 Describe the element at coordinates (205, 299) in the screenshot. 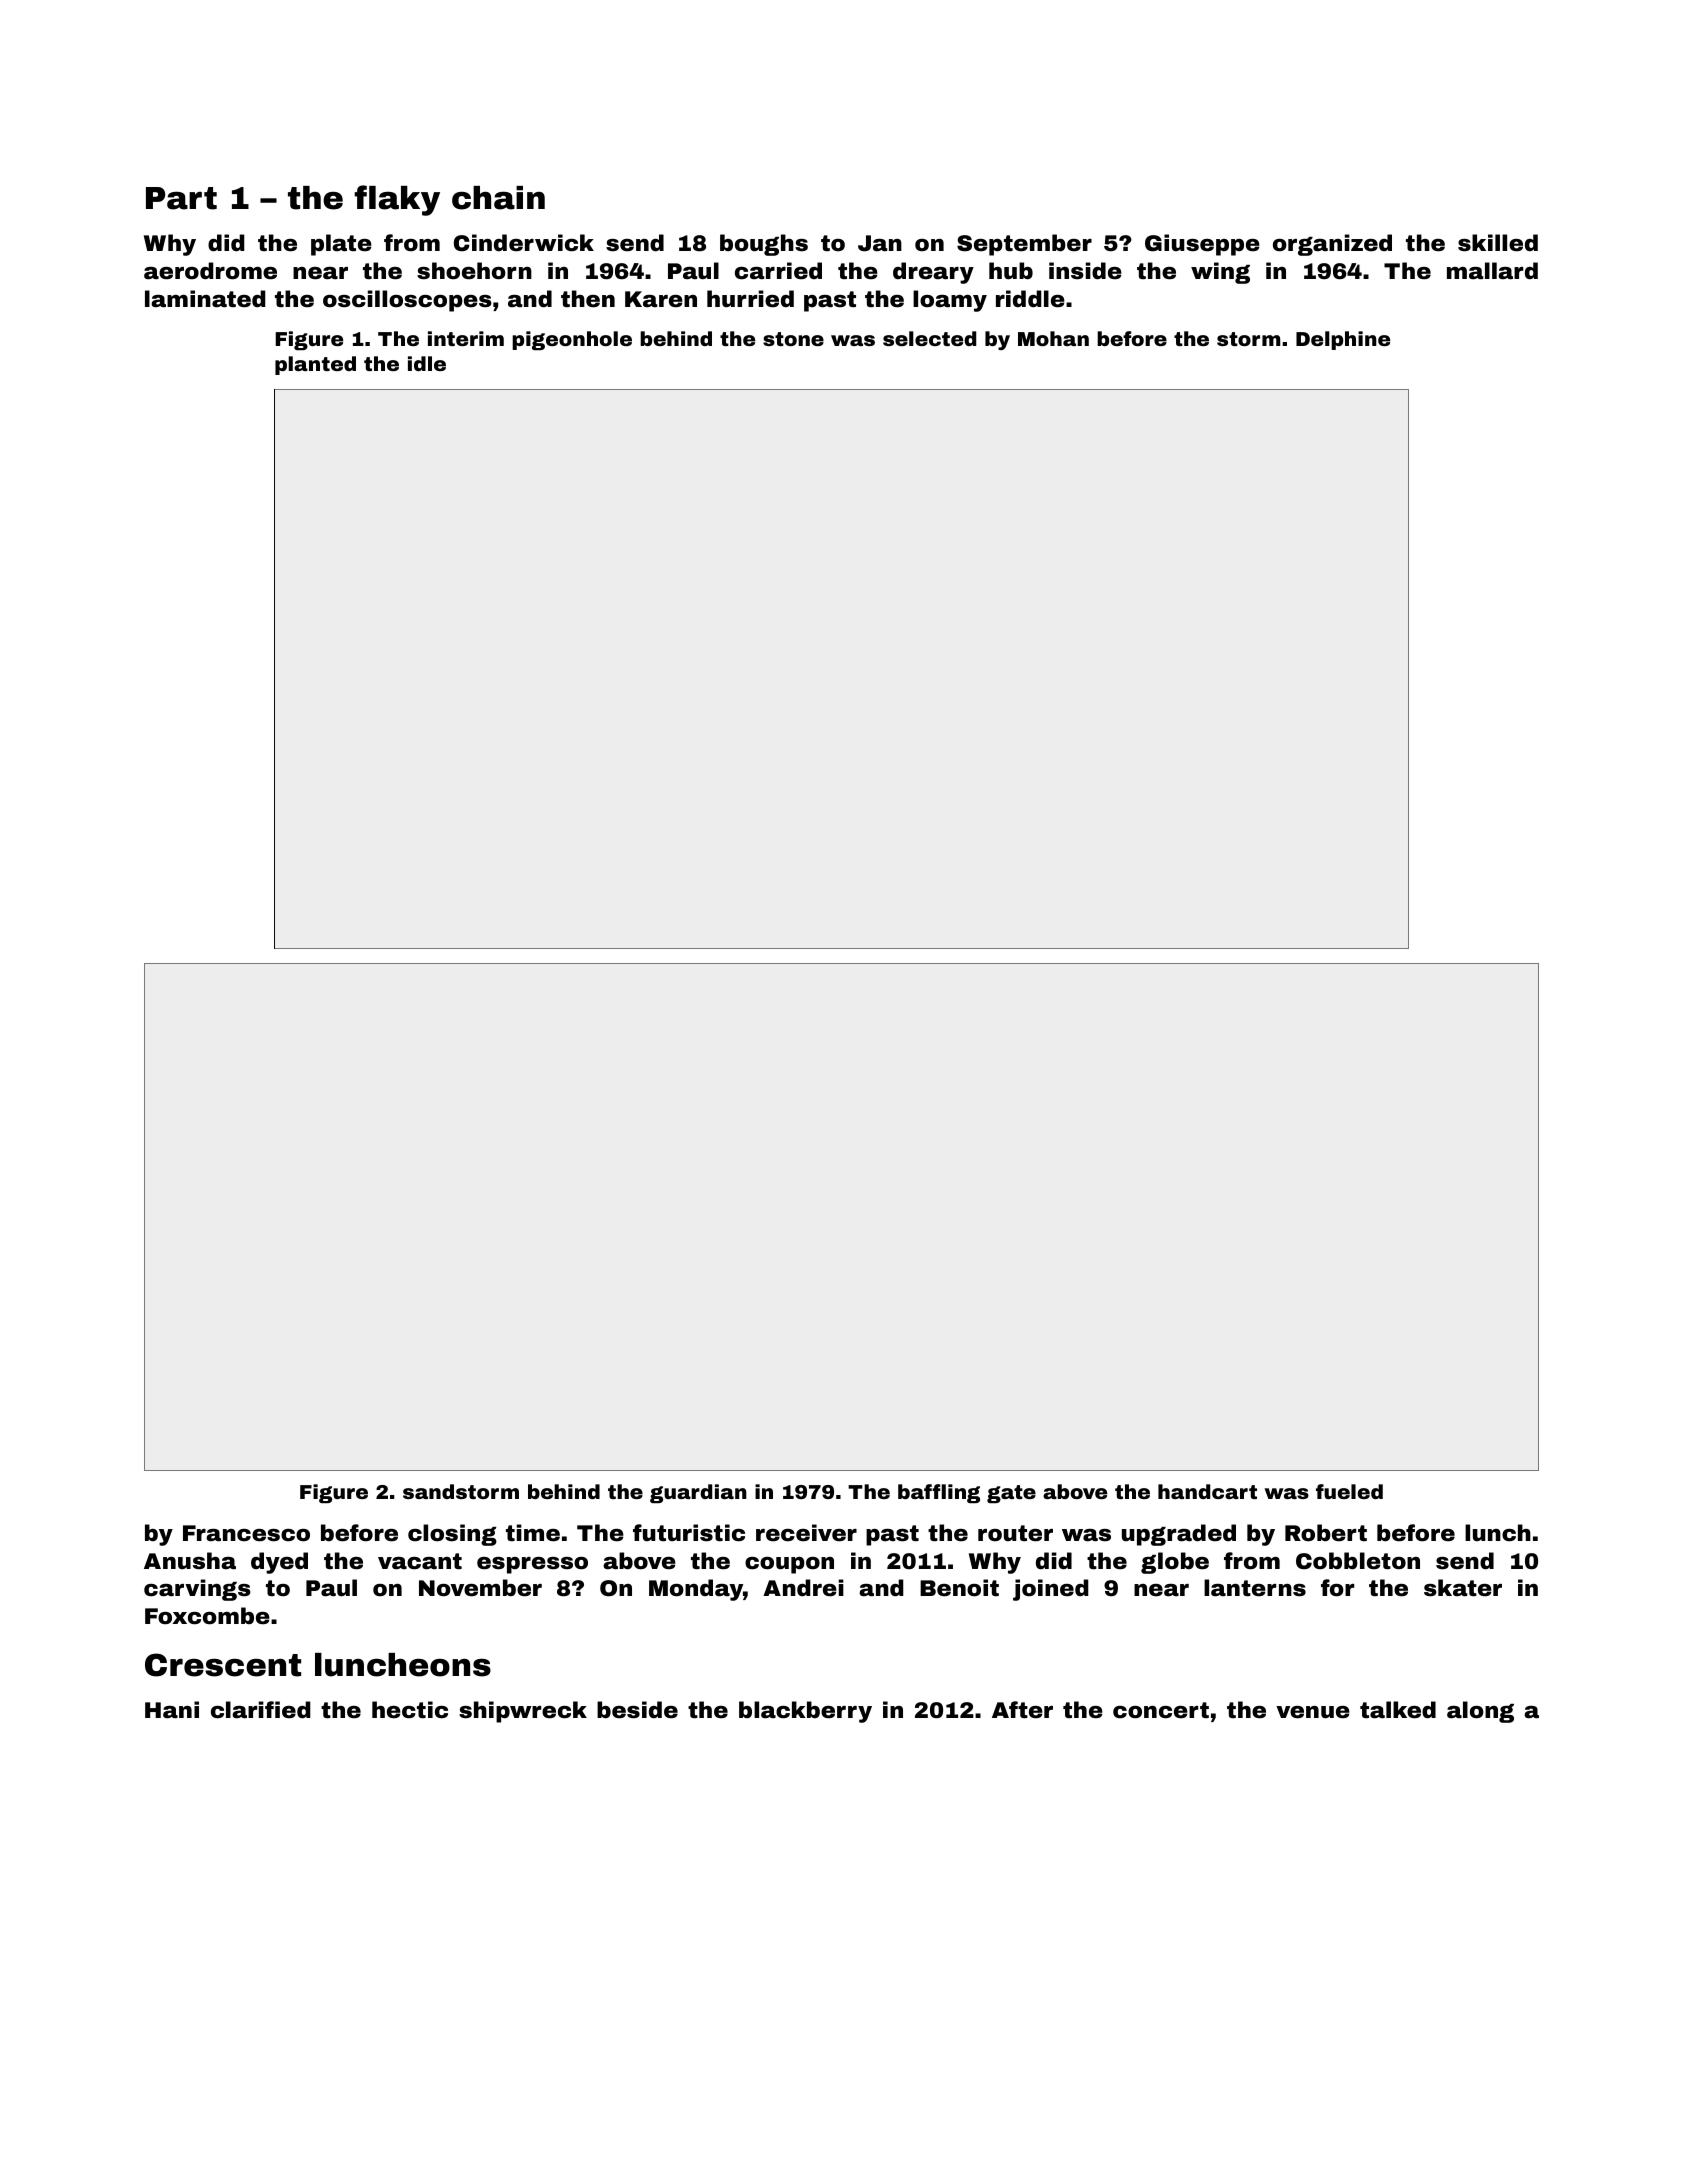

I see `laminated` at that location.
